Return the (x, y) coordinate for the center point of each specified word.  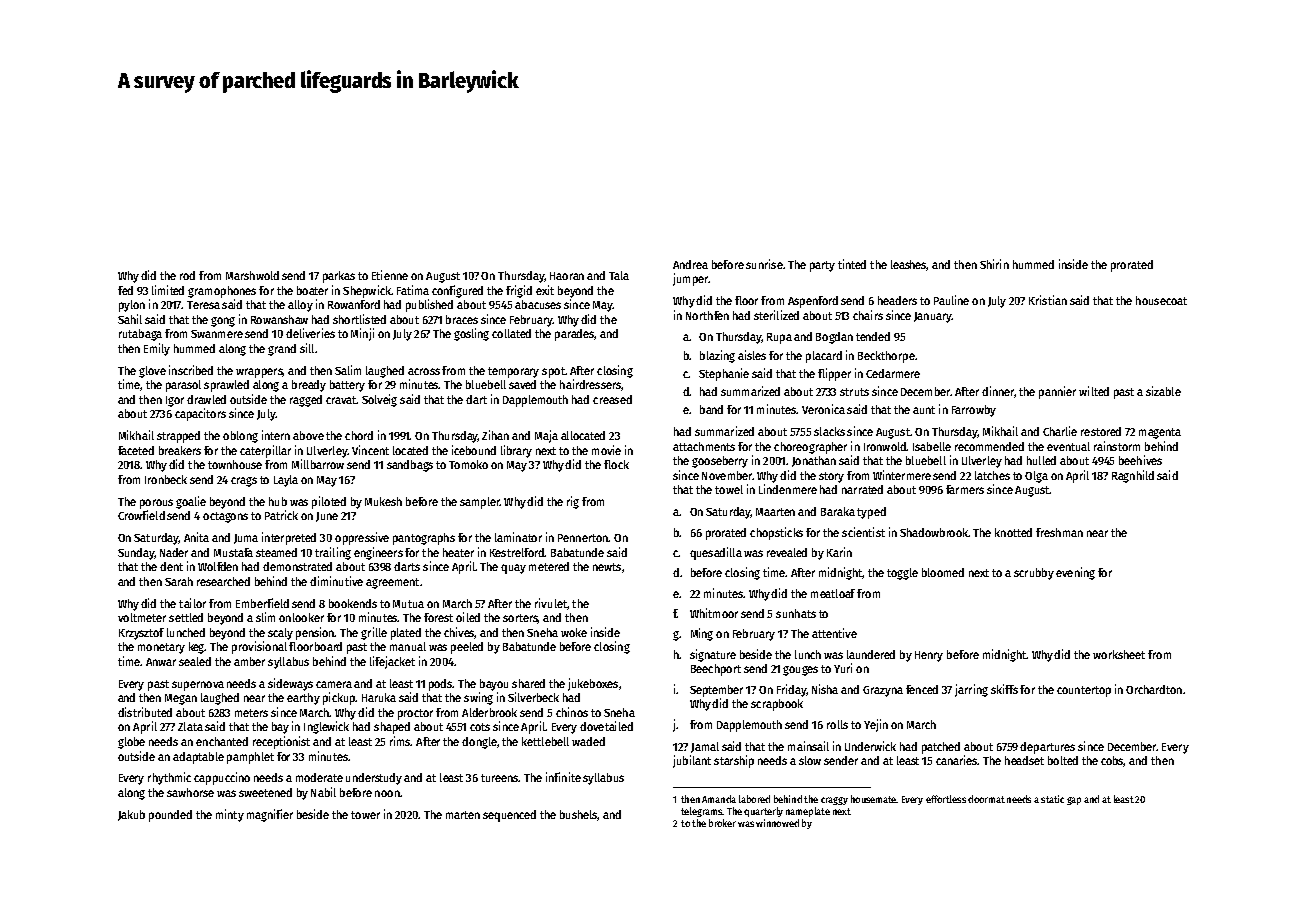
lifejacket (392, 662)
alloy (300, 306)
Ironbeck (166, 479)
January (933, 317)
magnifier (270, 815)
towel (729, 489)
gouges (800, 671)
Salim (348, 370)
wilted (1094, 391)
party (822, 266)
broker (722, 823)
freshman (1059, 532)
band (711, 409)
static (1052, 799)
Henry (929, 656)
